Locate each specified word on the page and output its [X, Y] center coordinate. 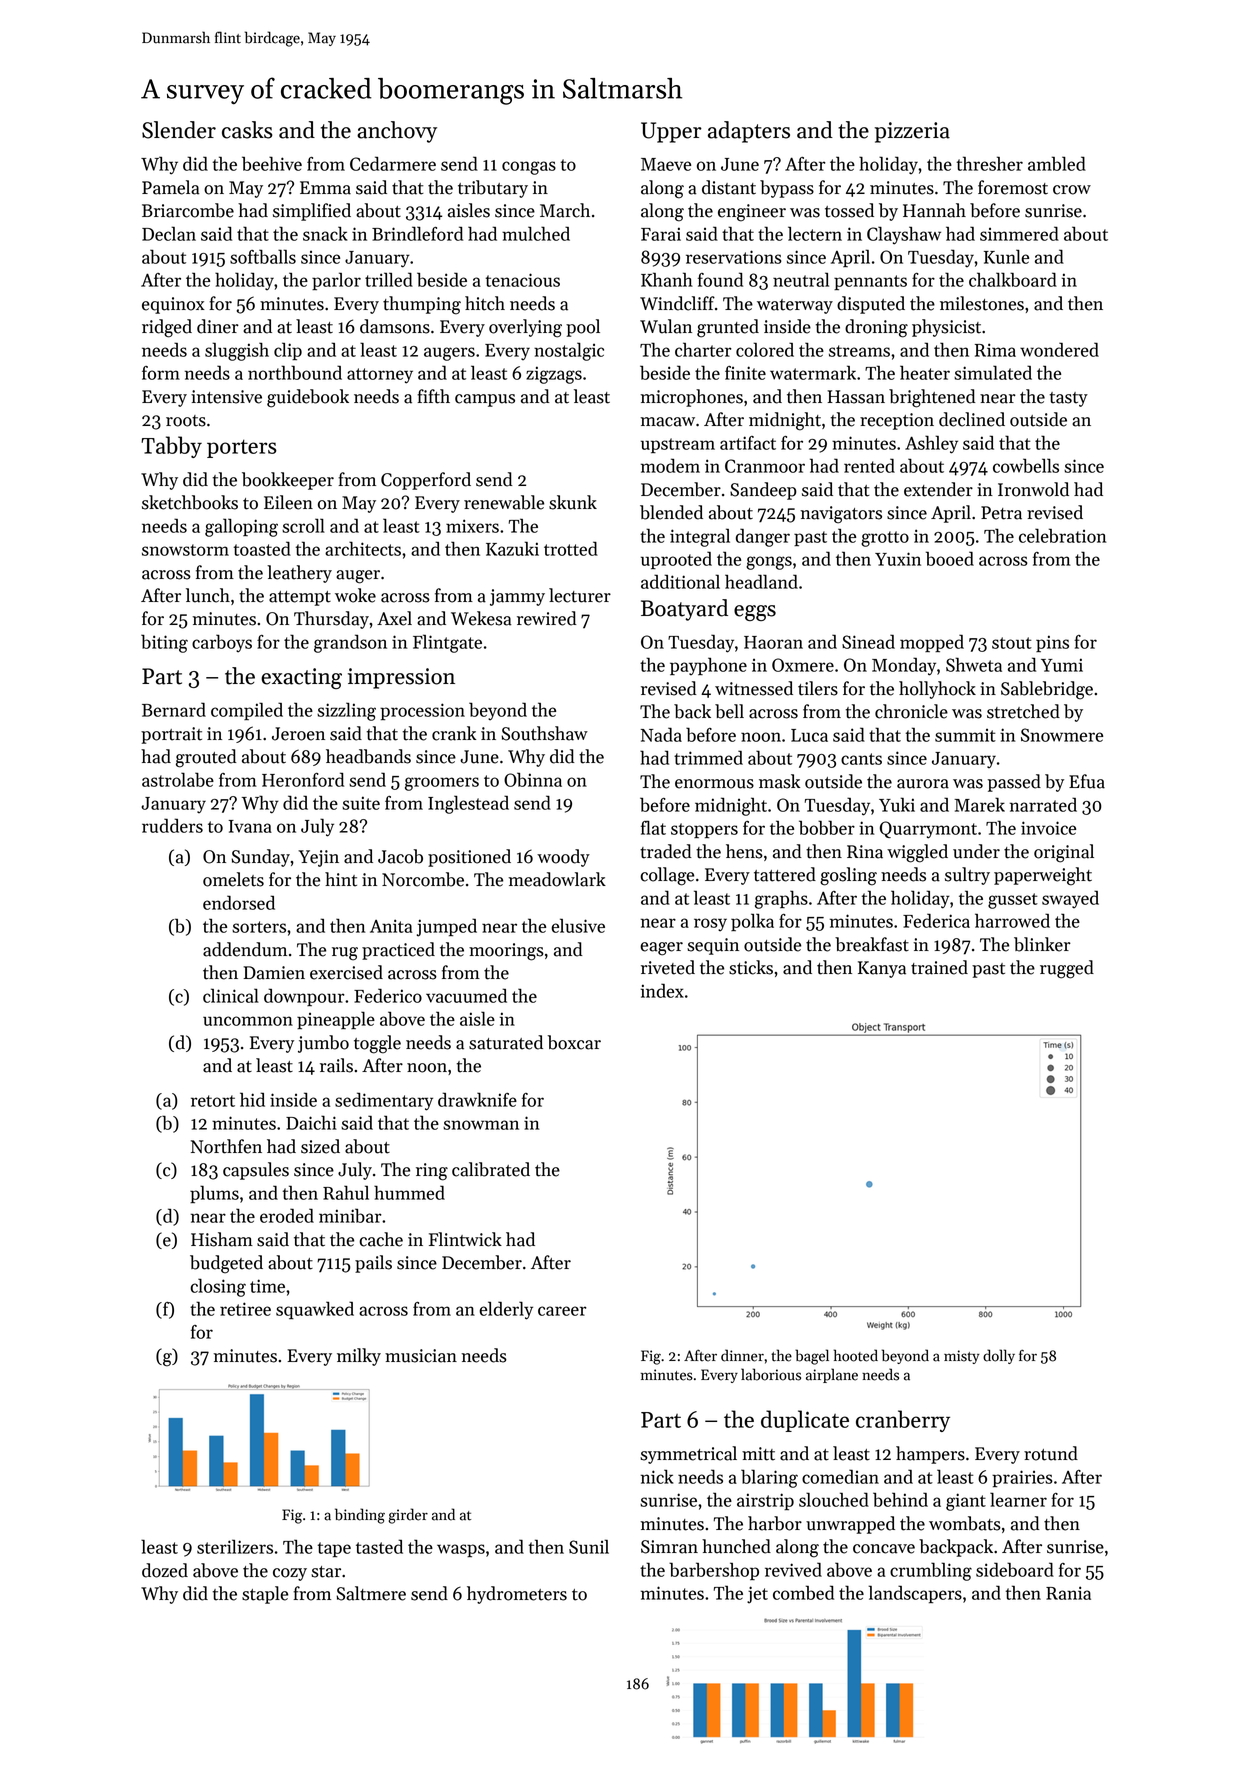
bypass [787, 189]
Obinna [533, 779]
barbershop [714, 1571]
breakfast [872, 944]
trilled [389, 279]
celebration [1062, 535]
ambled [1057, 163]
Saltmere [371, 1593]
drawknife [477, 1099]
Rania [1068, 1593]
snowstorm [185, 550]
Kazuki [512, 548]
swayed [1070, 899]
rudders [172, 825]
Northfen [226, 1146]
